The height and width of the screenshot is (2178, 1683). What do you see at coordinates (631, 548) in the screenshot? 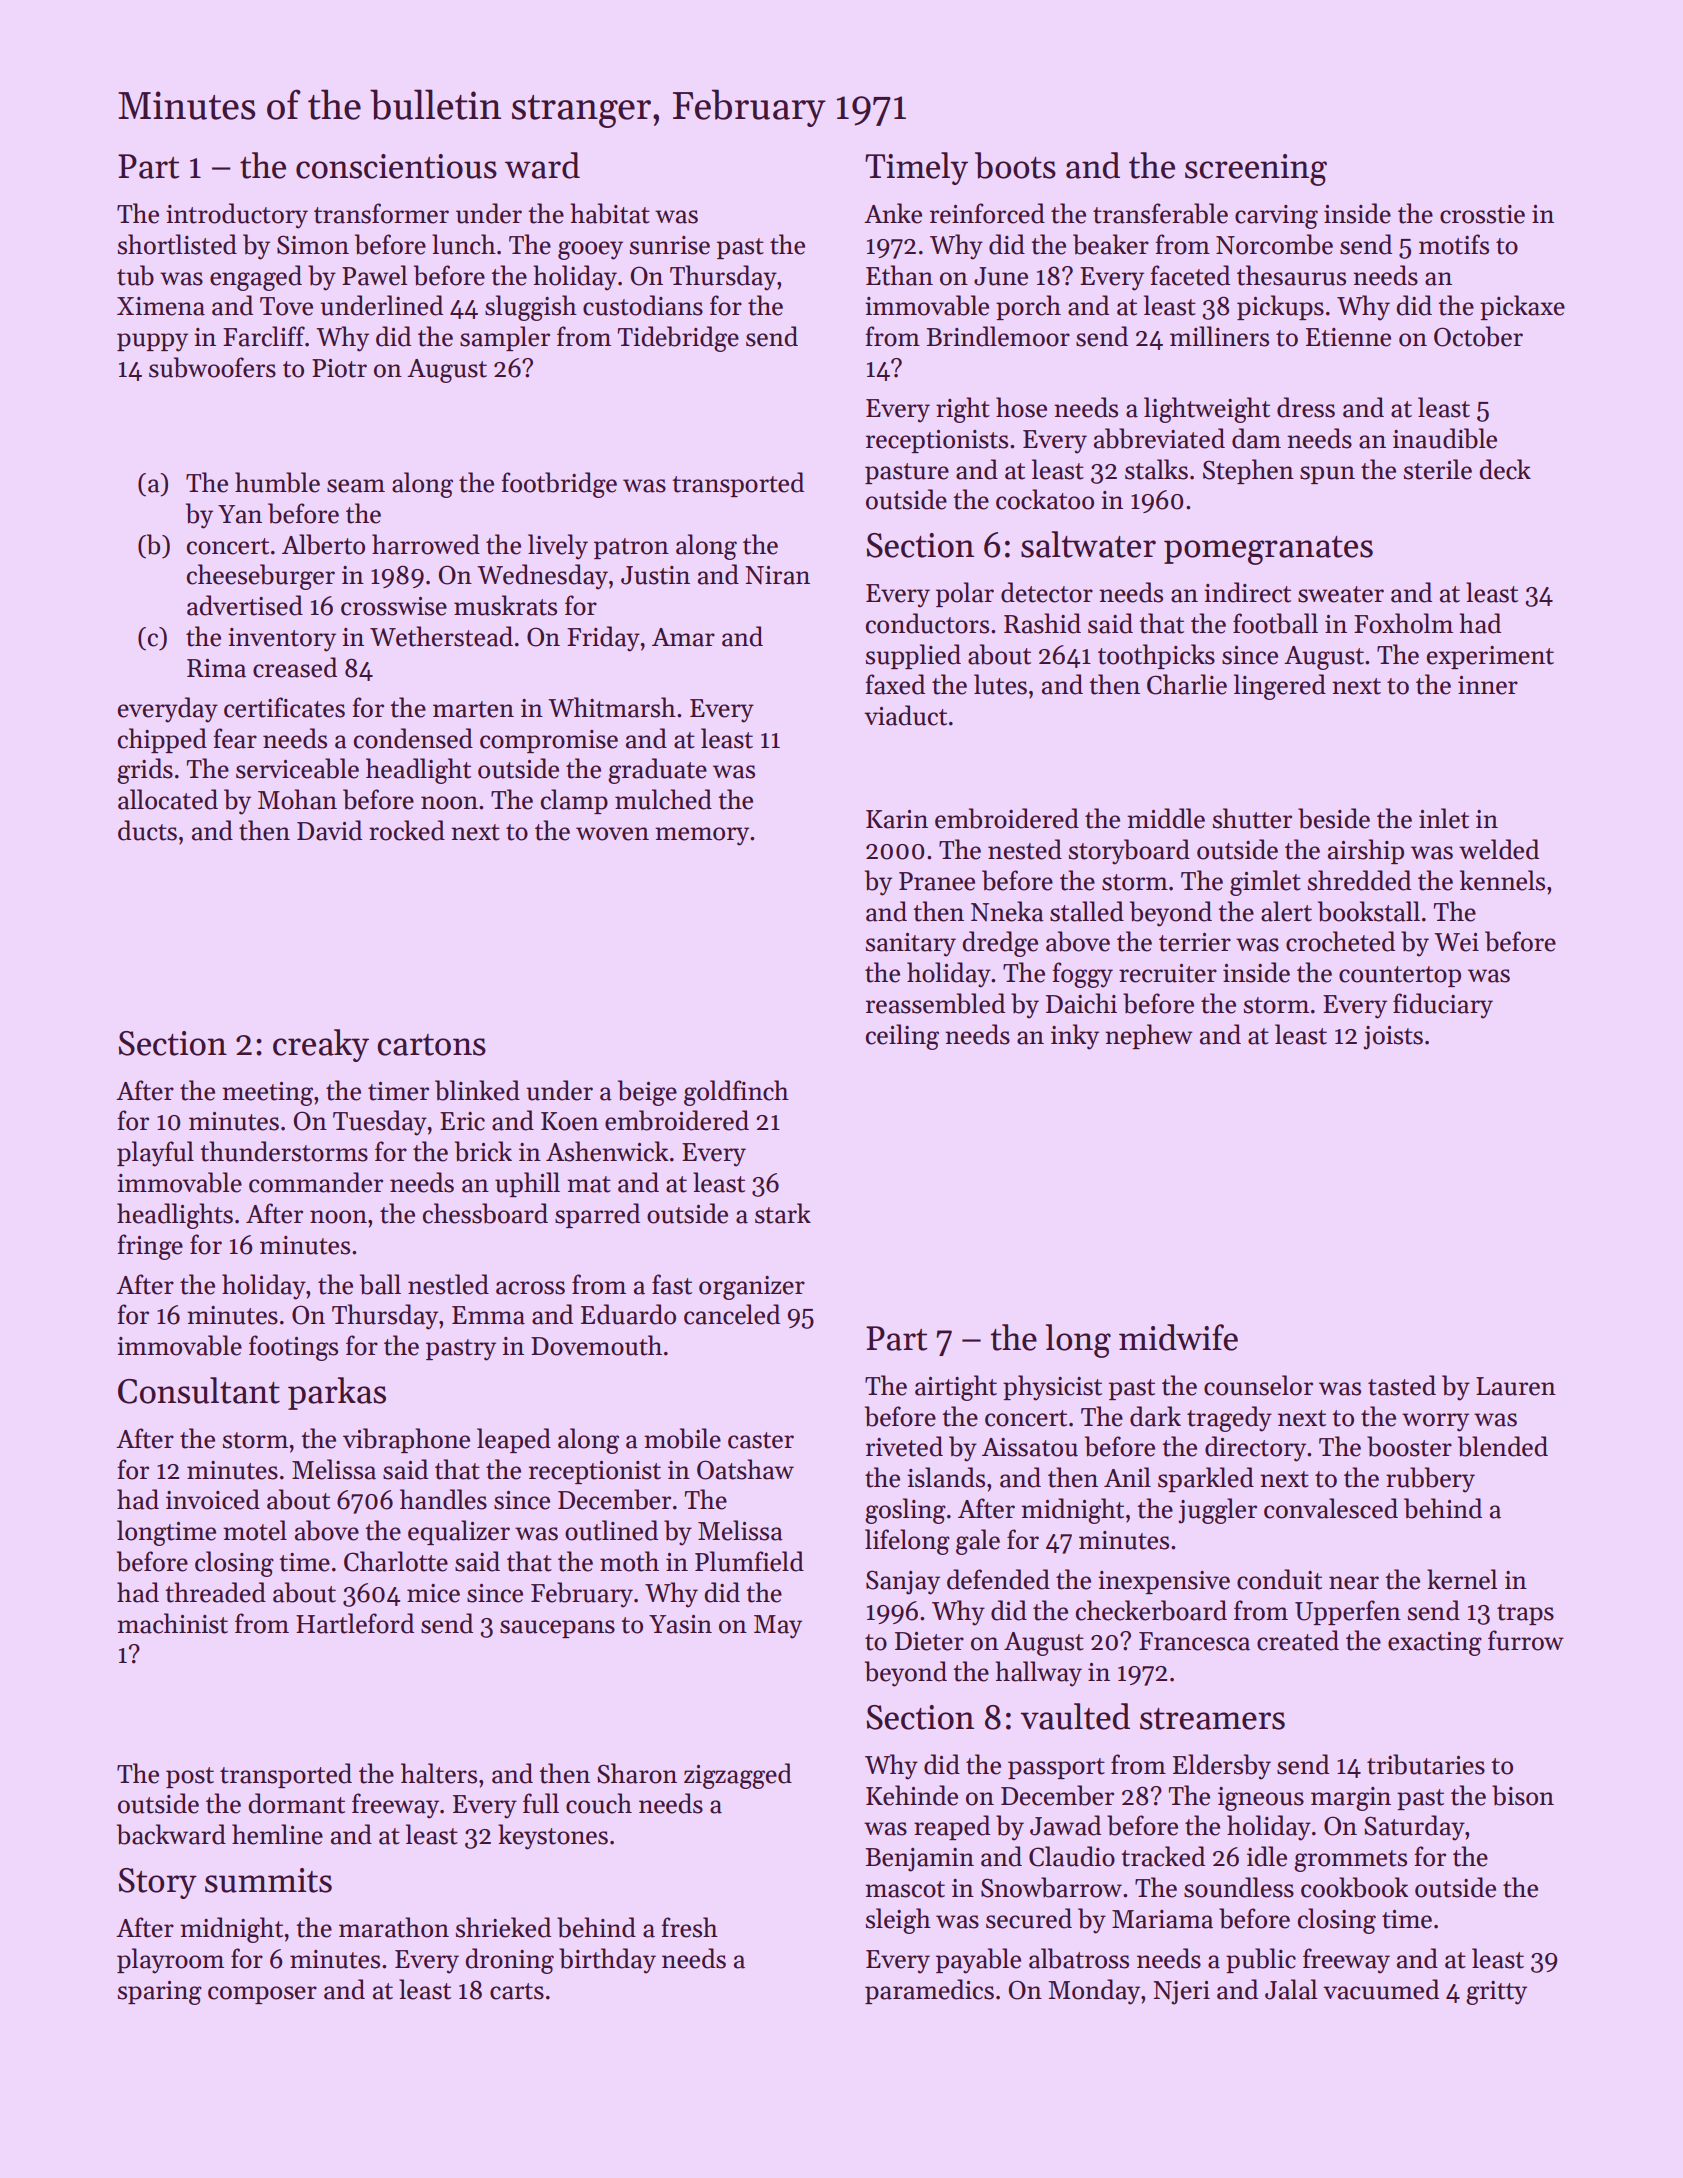
I see `patron` at bounding box center [631, 548].
